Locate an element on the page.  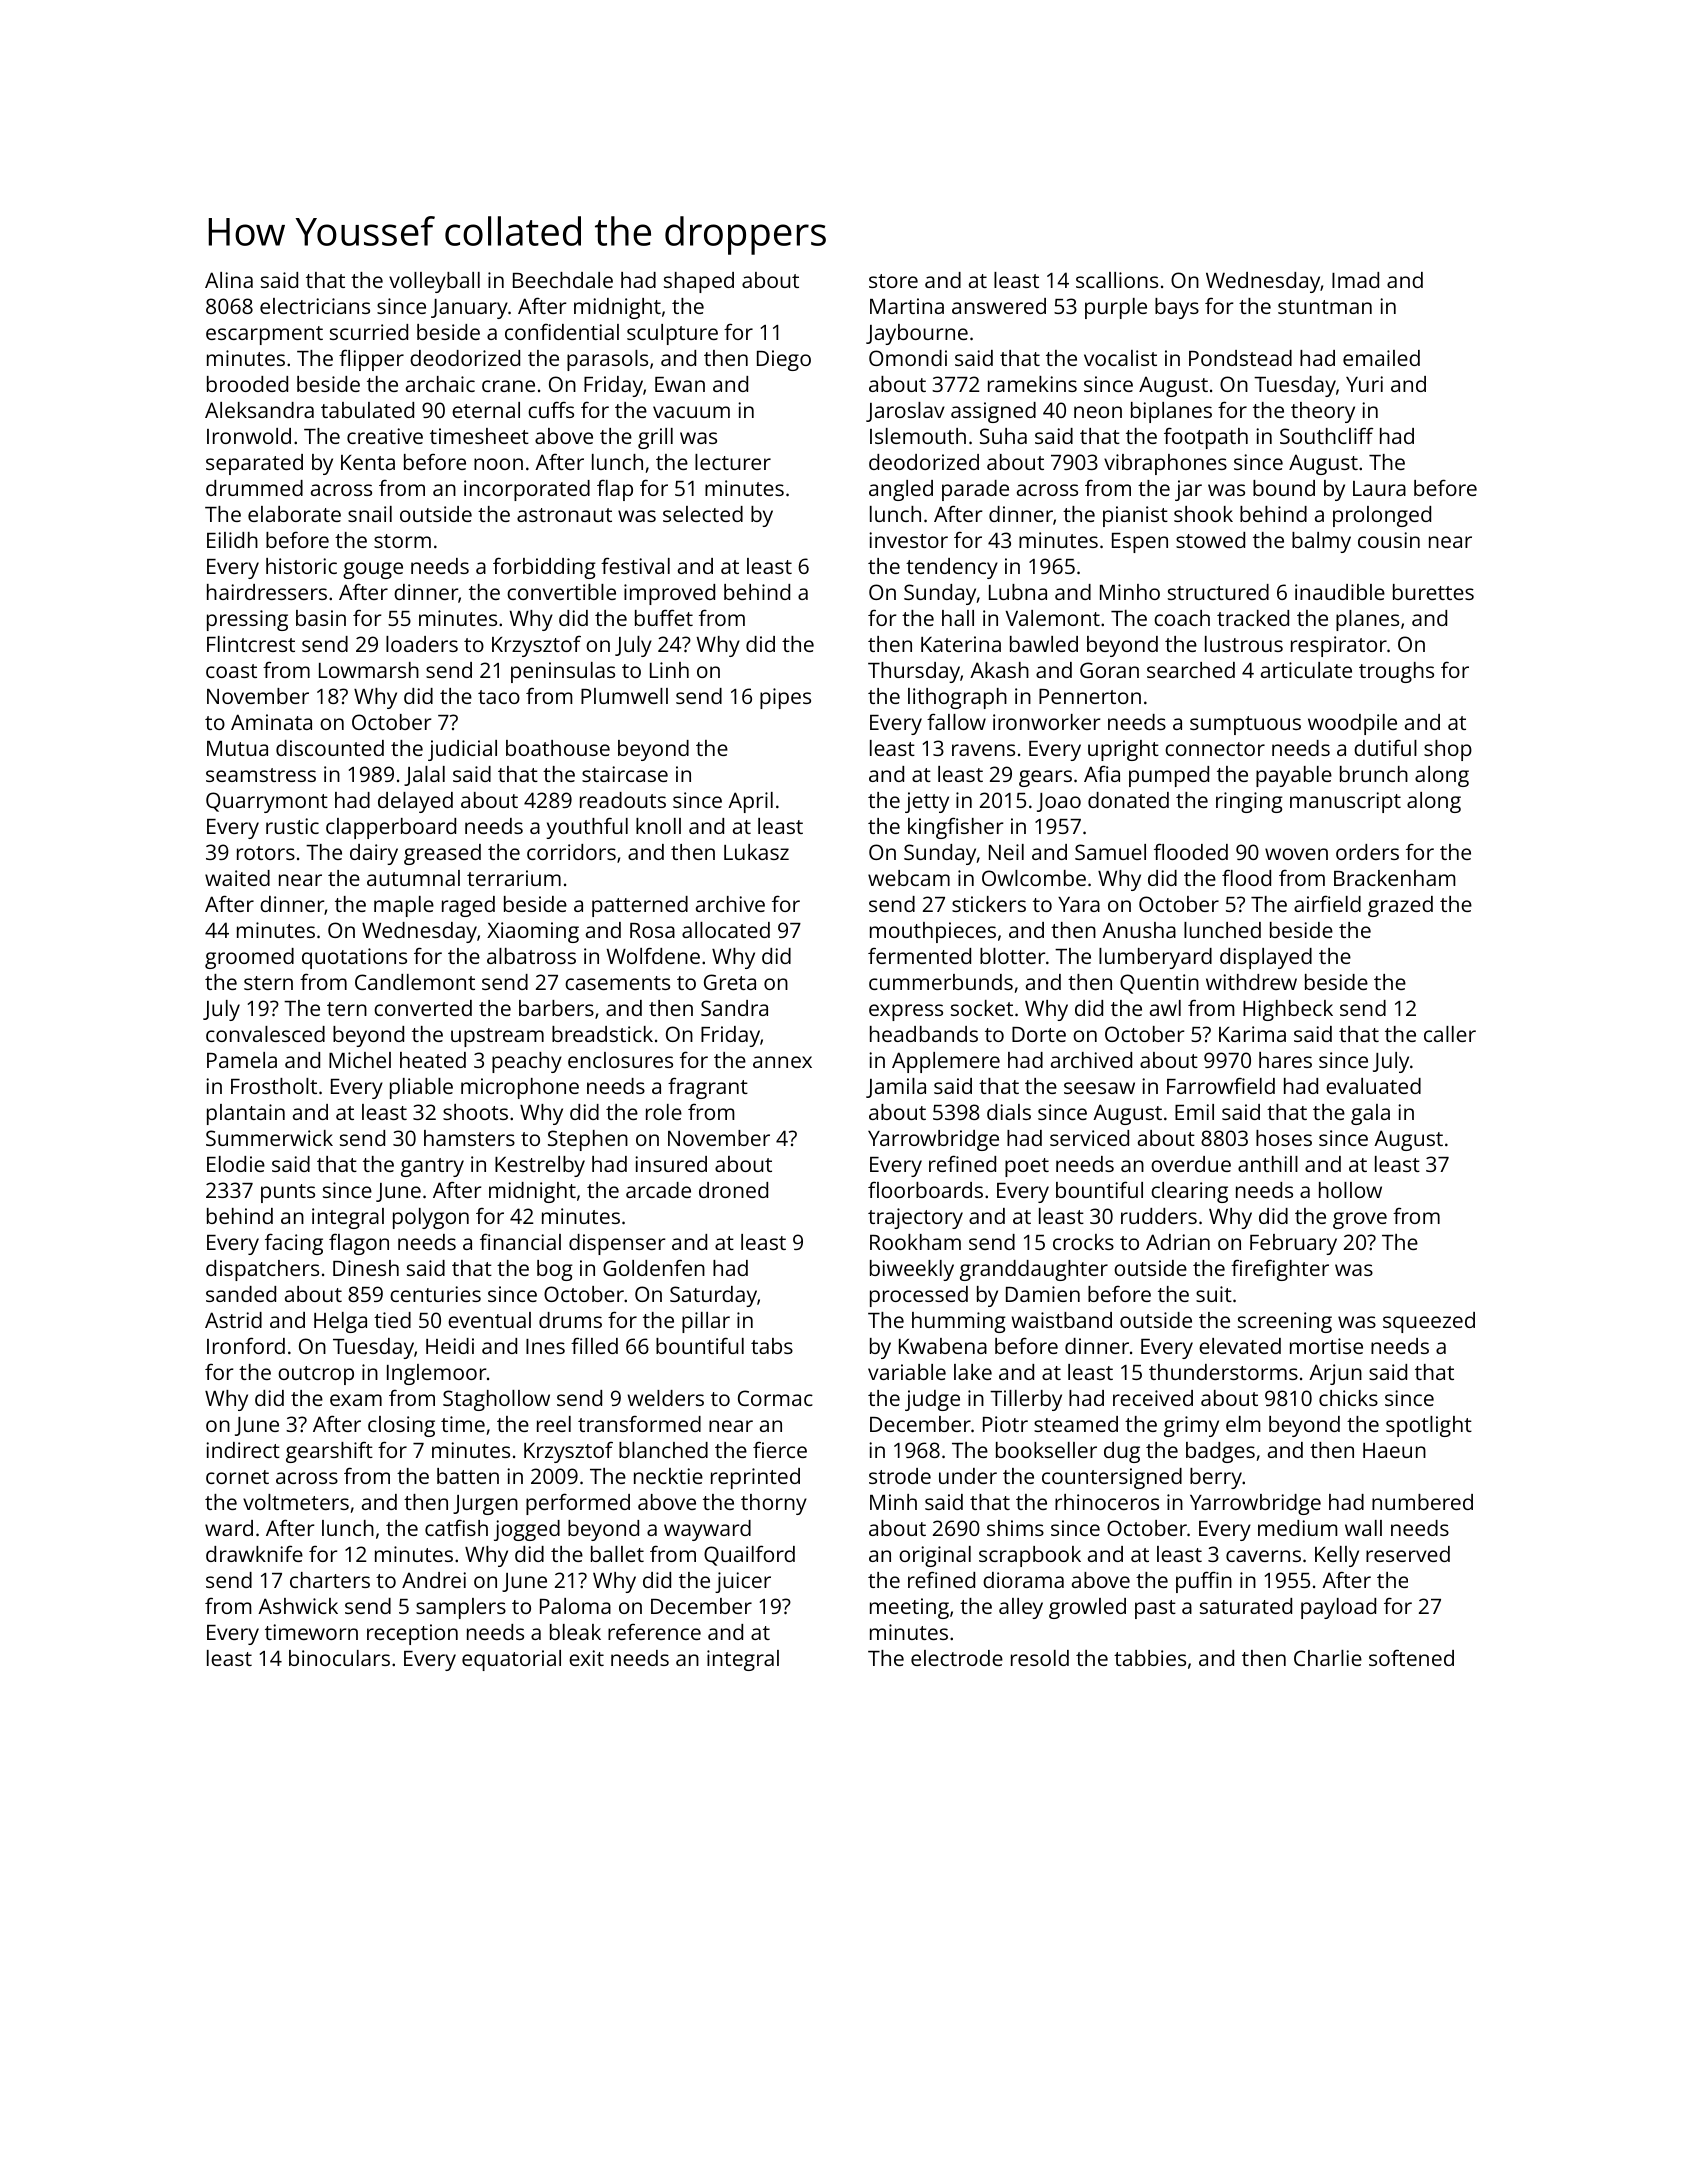
waited is located at coordinates (237, 878).
